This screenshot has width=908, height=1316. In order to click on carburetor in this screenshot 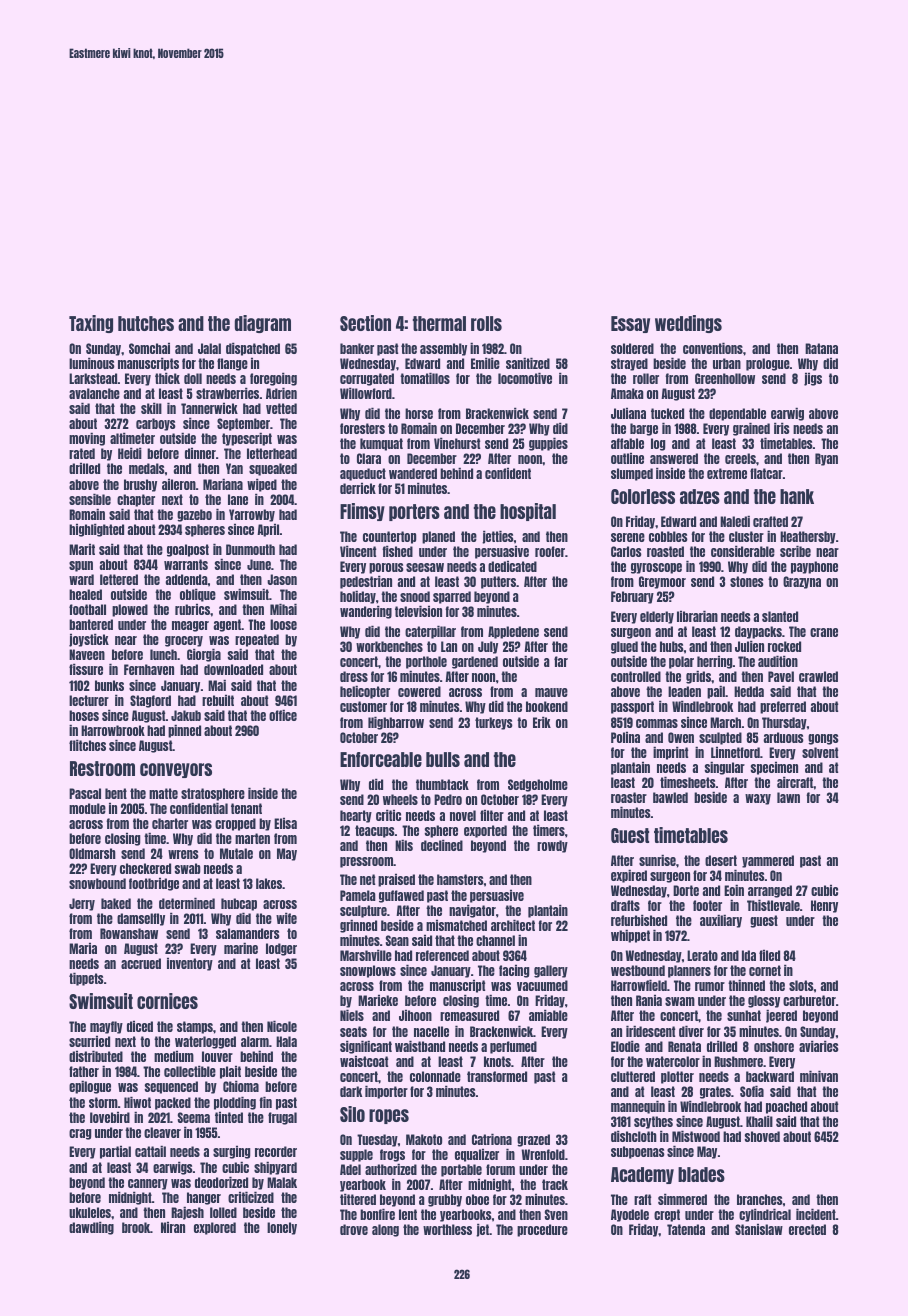, I will do `click(809, 1000)`.
